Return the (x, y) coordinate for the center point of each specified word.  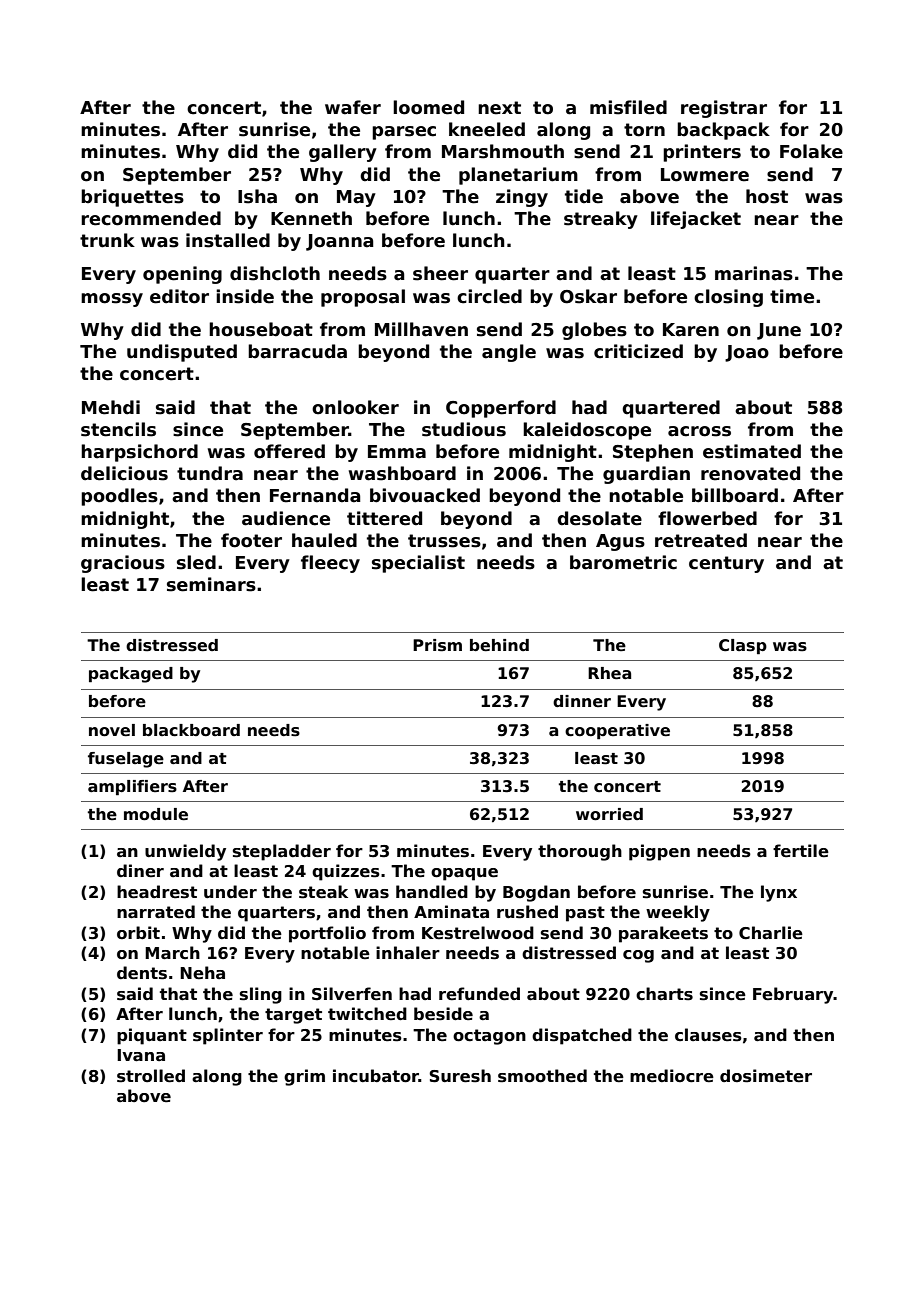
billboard (735, 495)
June (779, 331)
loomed (428, 107)
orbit (138, 932)
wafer (353, 107)
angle (509, 353)
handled (432, 892)
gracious (123, 564)
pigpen (659, 852)
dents (142, 973)
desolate (599, 518)
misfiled (628, 107)
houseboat (261, 329)
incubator (376, 1076)
